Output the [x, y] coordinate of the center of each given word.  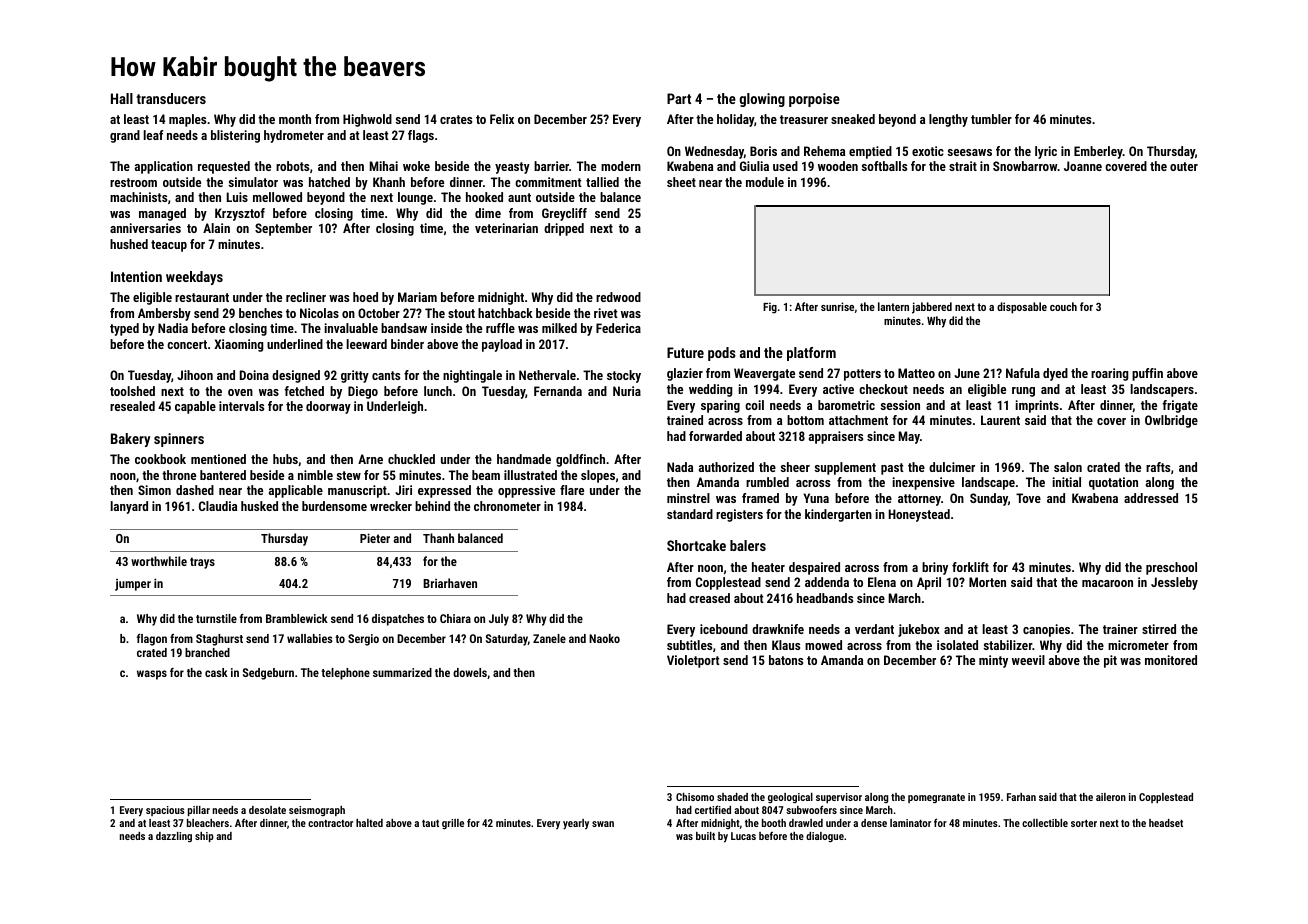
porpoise [814, 100]
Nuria [627, 391]
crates [456, 119]
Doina [254, 375]
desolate [267, 810]
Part [679, 98]
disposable [1022, 308]
